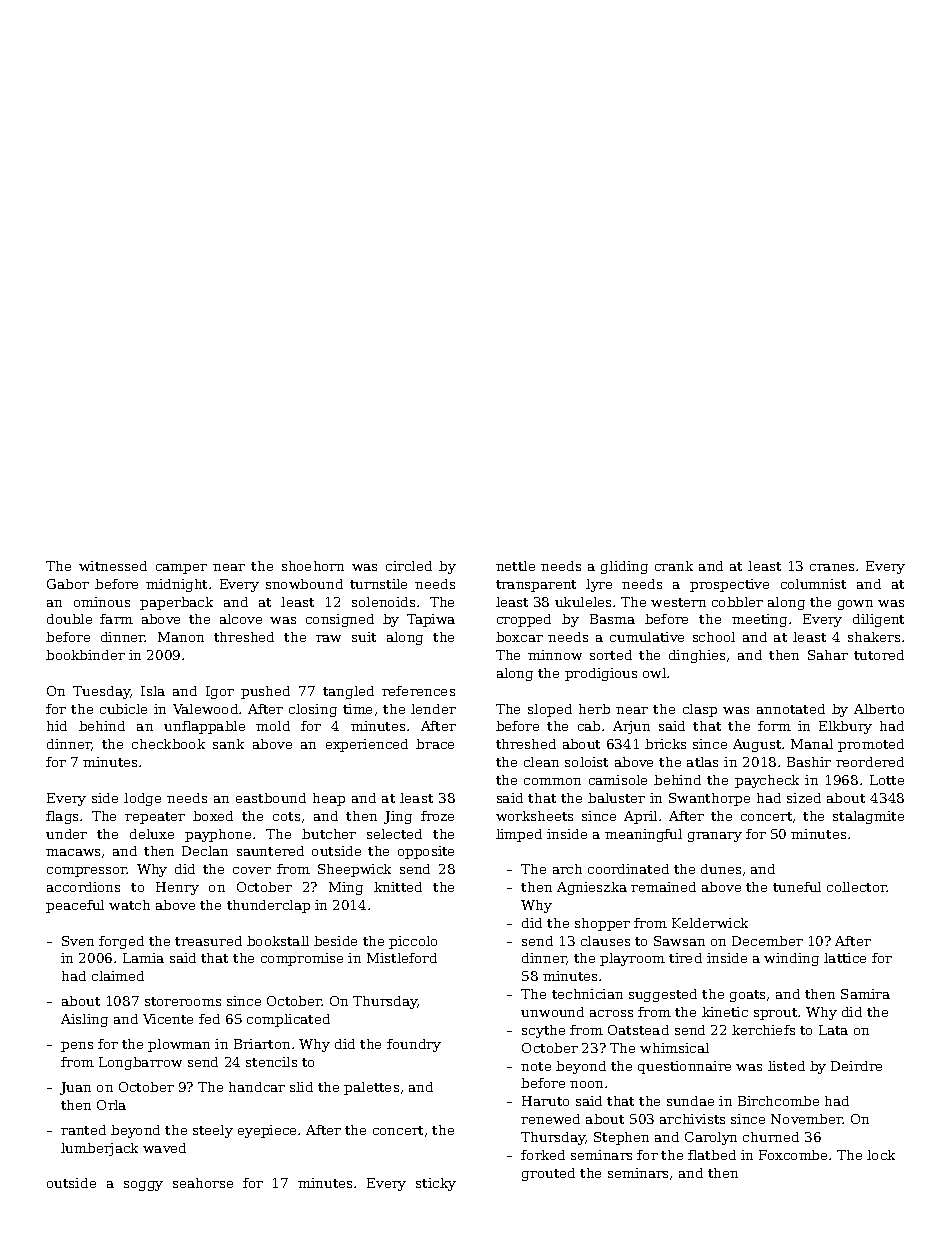 This document has width=952, height=1233. What do you see at coordinates (612, 619) in the document?
I see `Basma` at bounding box center [612, 619].
